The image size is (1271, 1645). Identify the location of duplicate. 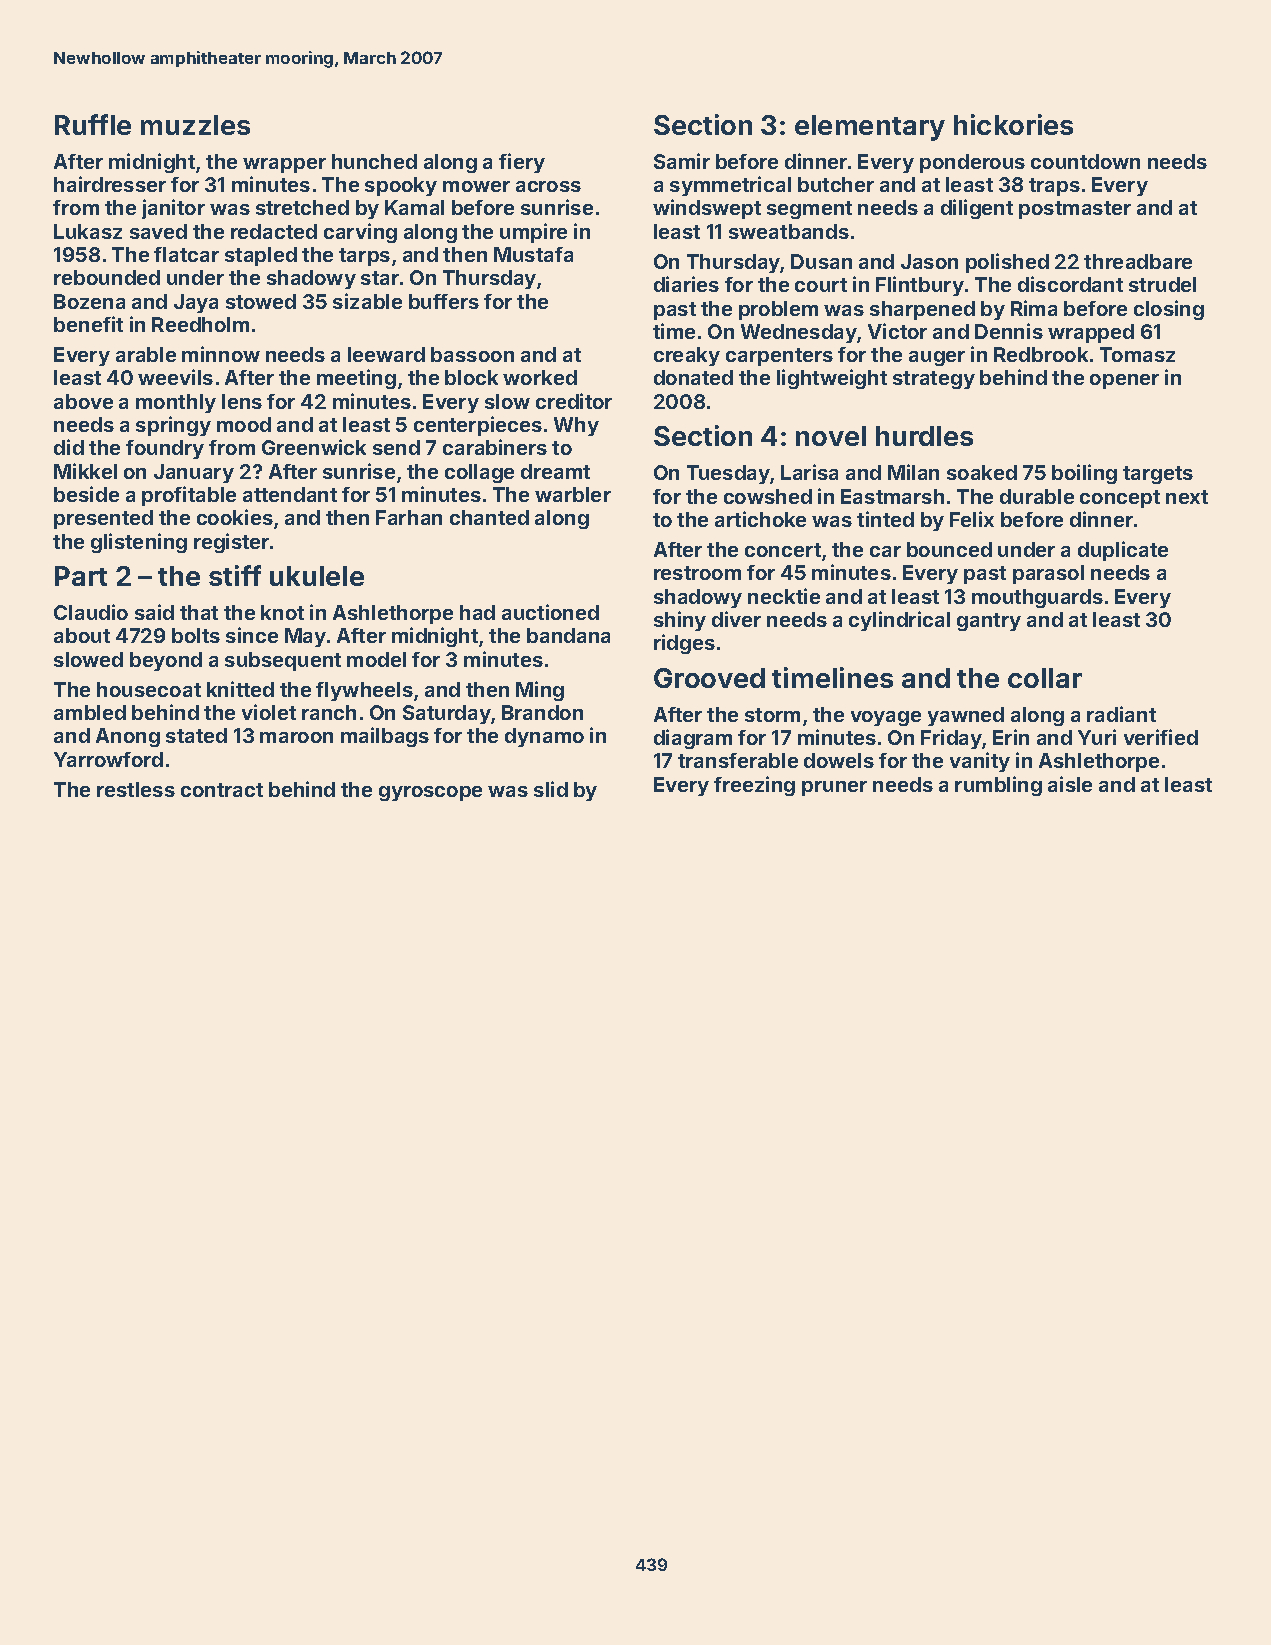
(1123, 551).
